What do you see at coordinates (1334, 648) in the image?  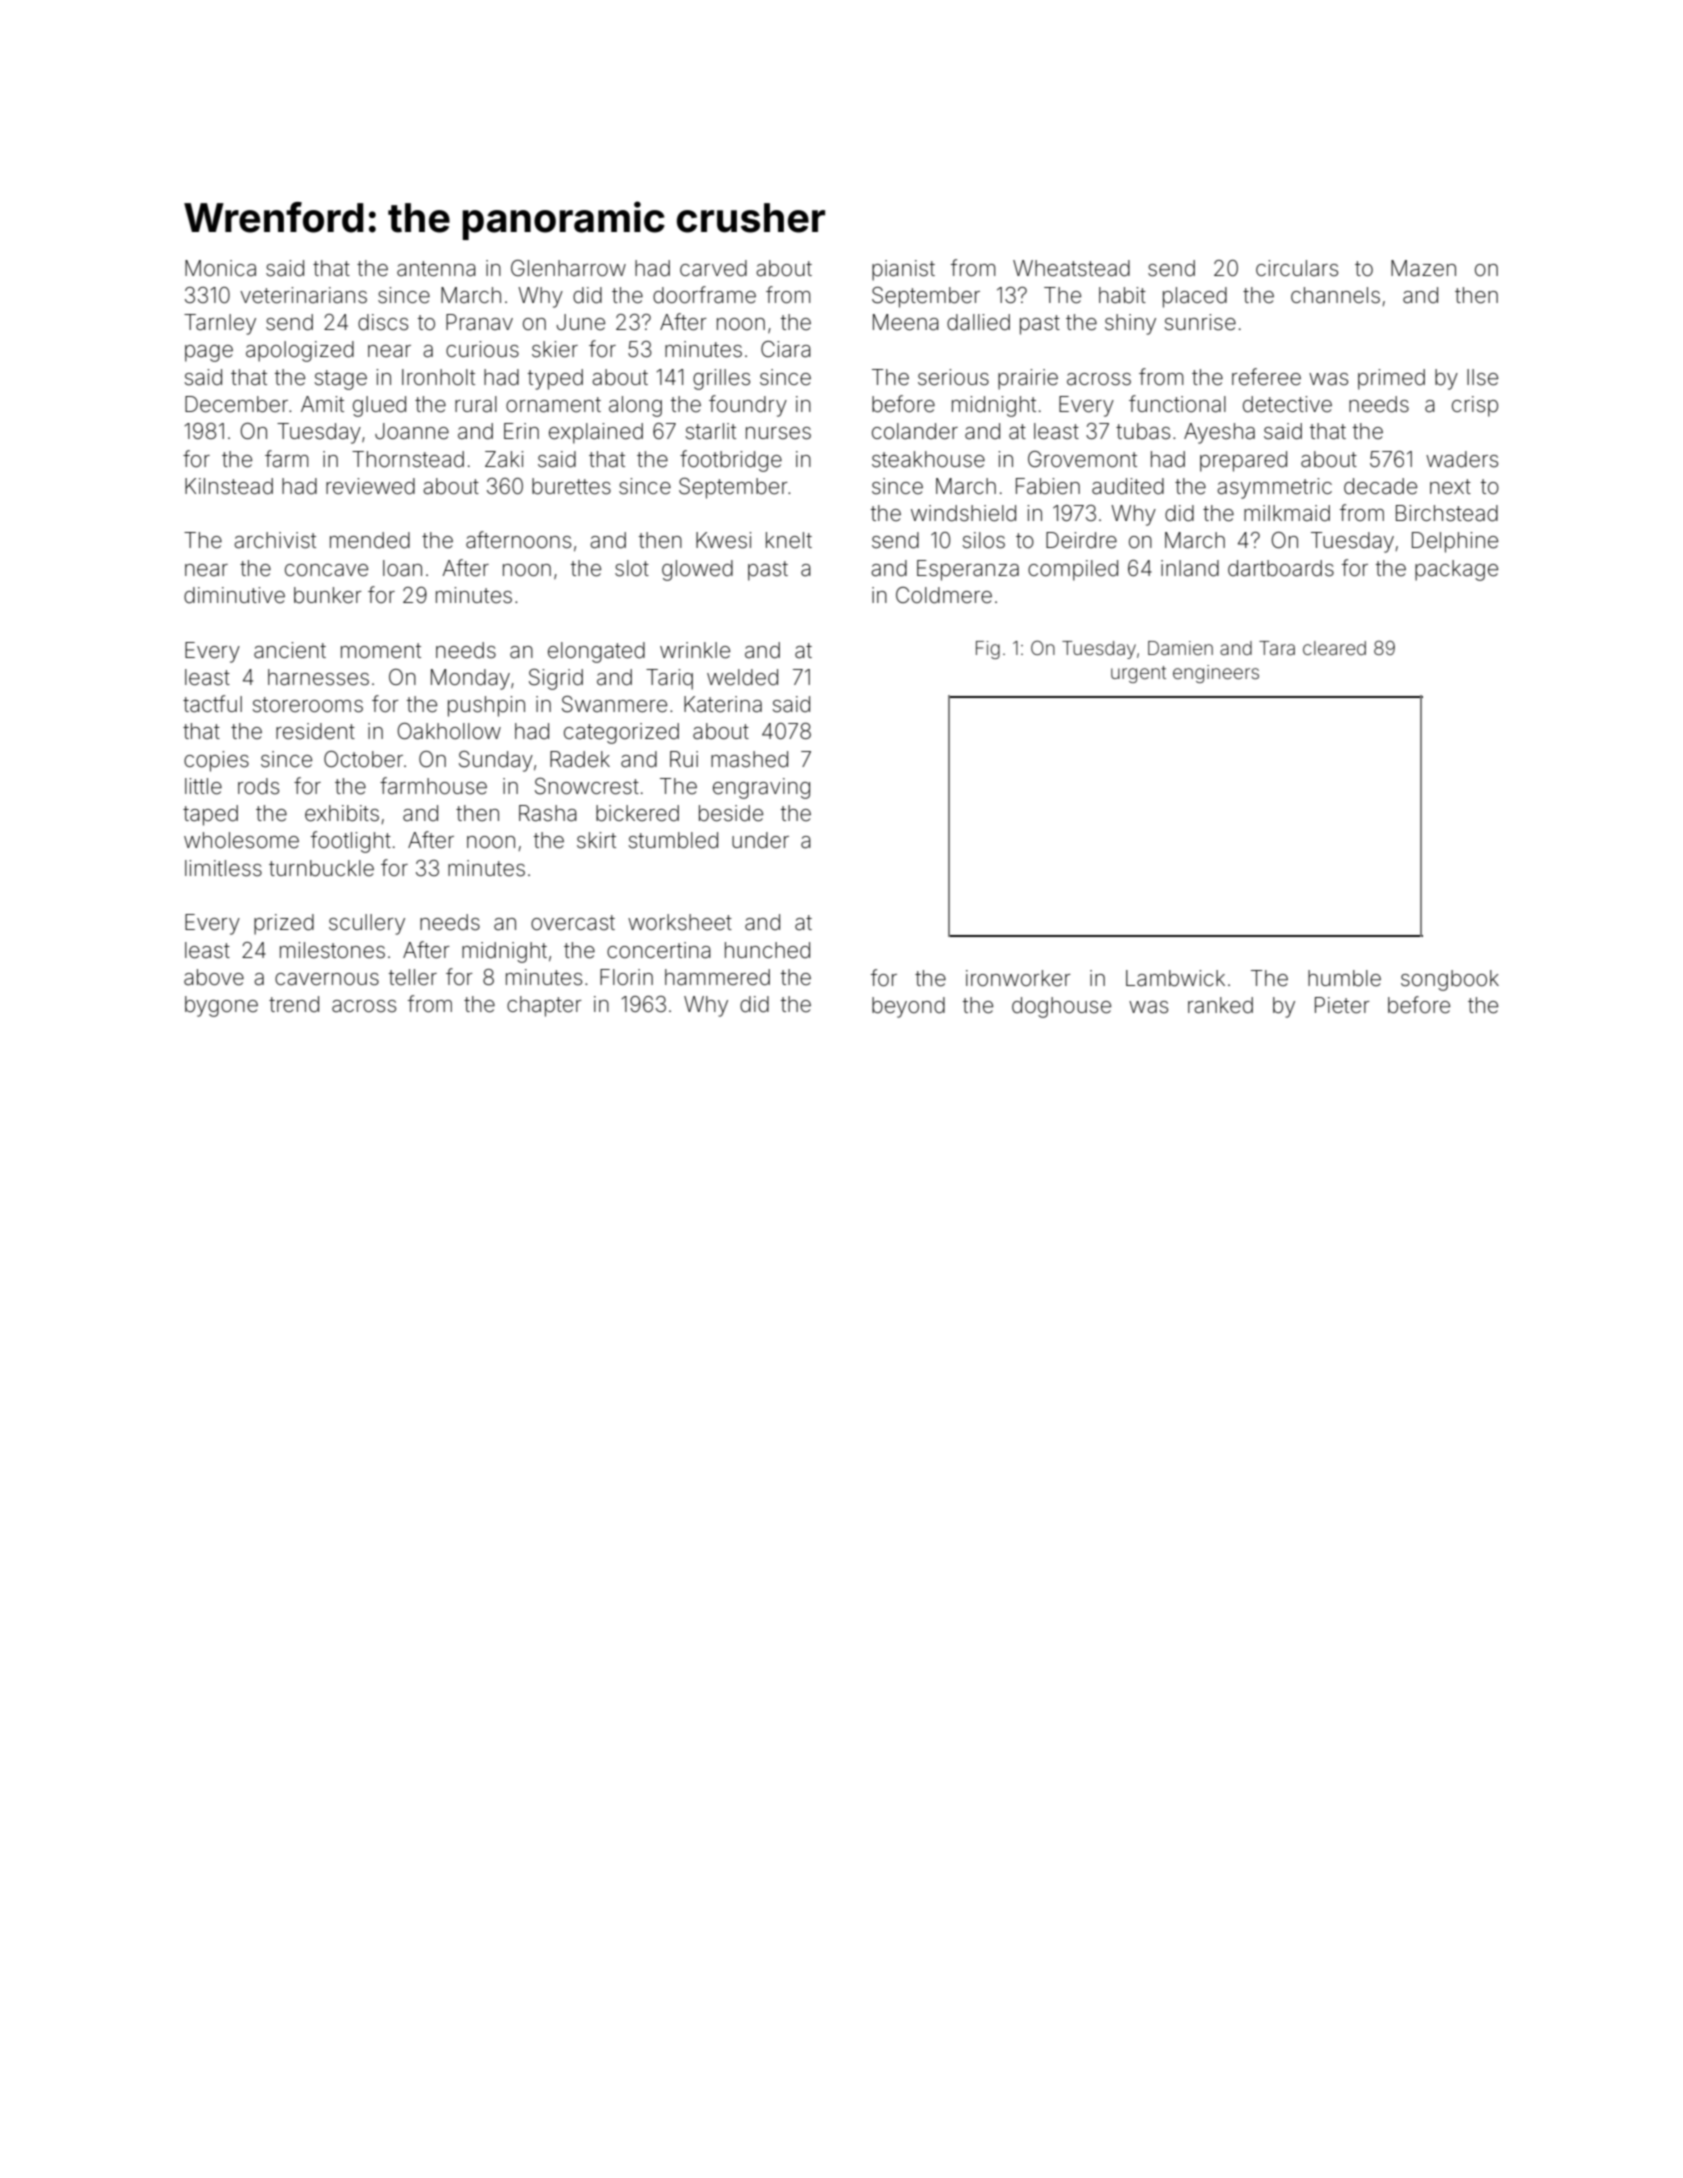 I see `cleared` at bounding box center [1334, 648].
